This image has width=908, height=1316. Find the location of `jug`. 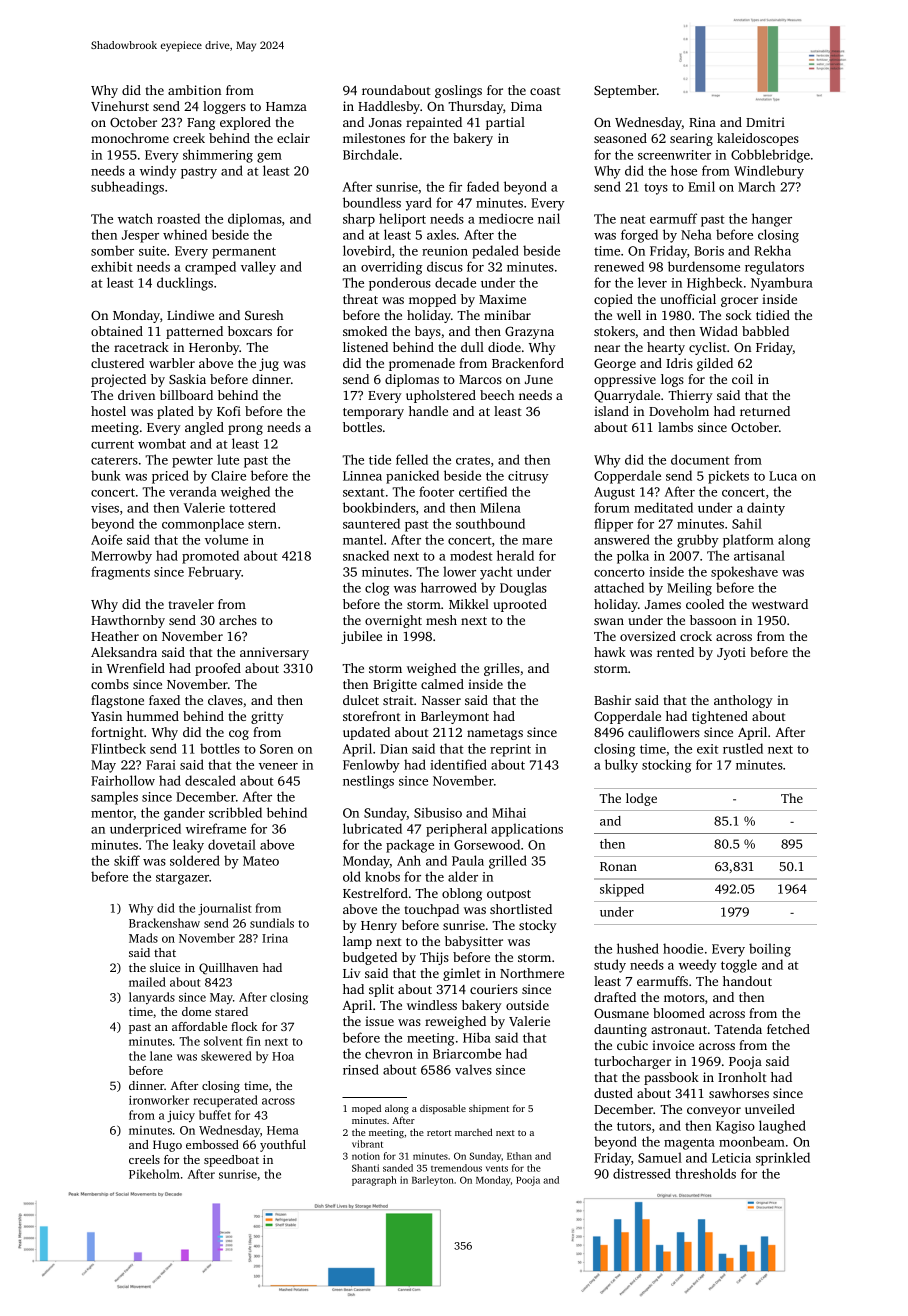

jug is located at coordinates (269, 364).
